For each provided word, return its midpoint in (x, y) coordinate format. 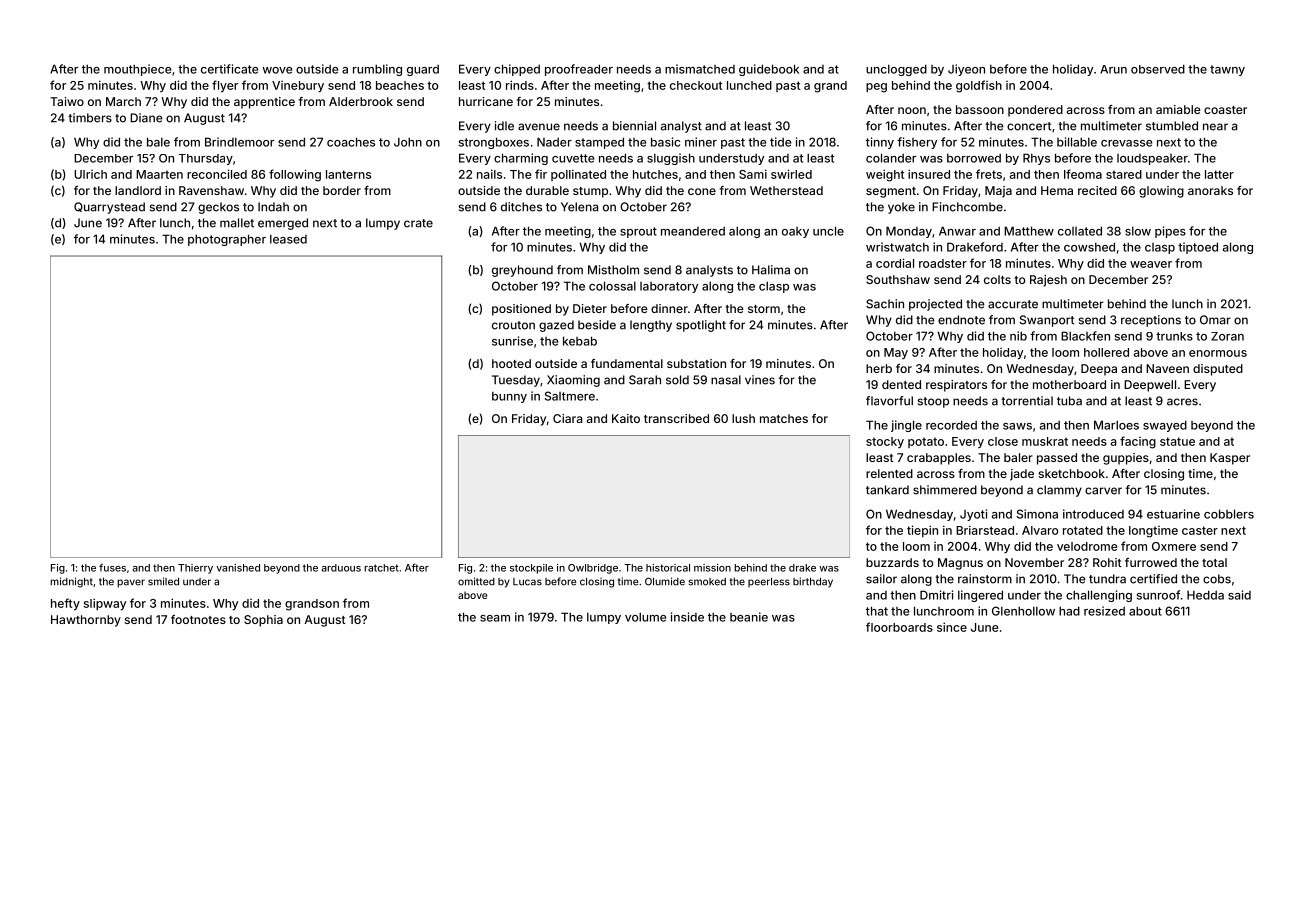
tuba (1069, 401)
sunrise (512, 341)
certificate (230, 69)
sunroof (1158, 595)
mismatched (700, 69)
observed (1158, 69)
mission (712, 568)
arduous (341, 568)
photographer (227, 240)
